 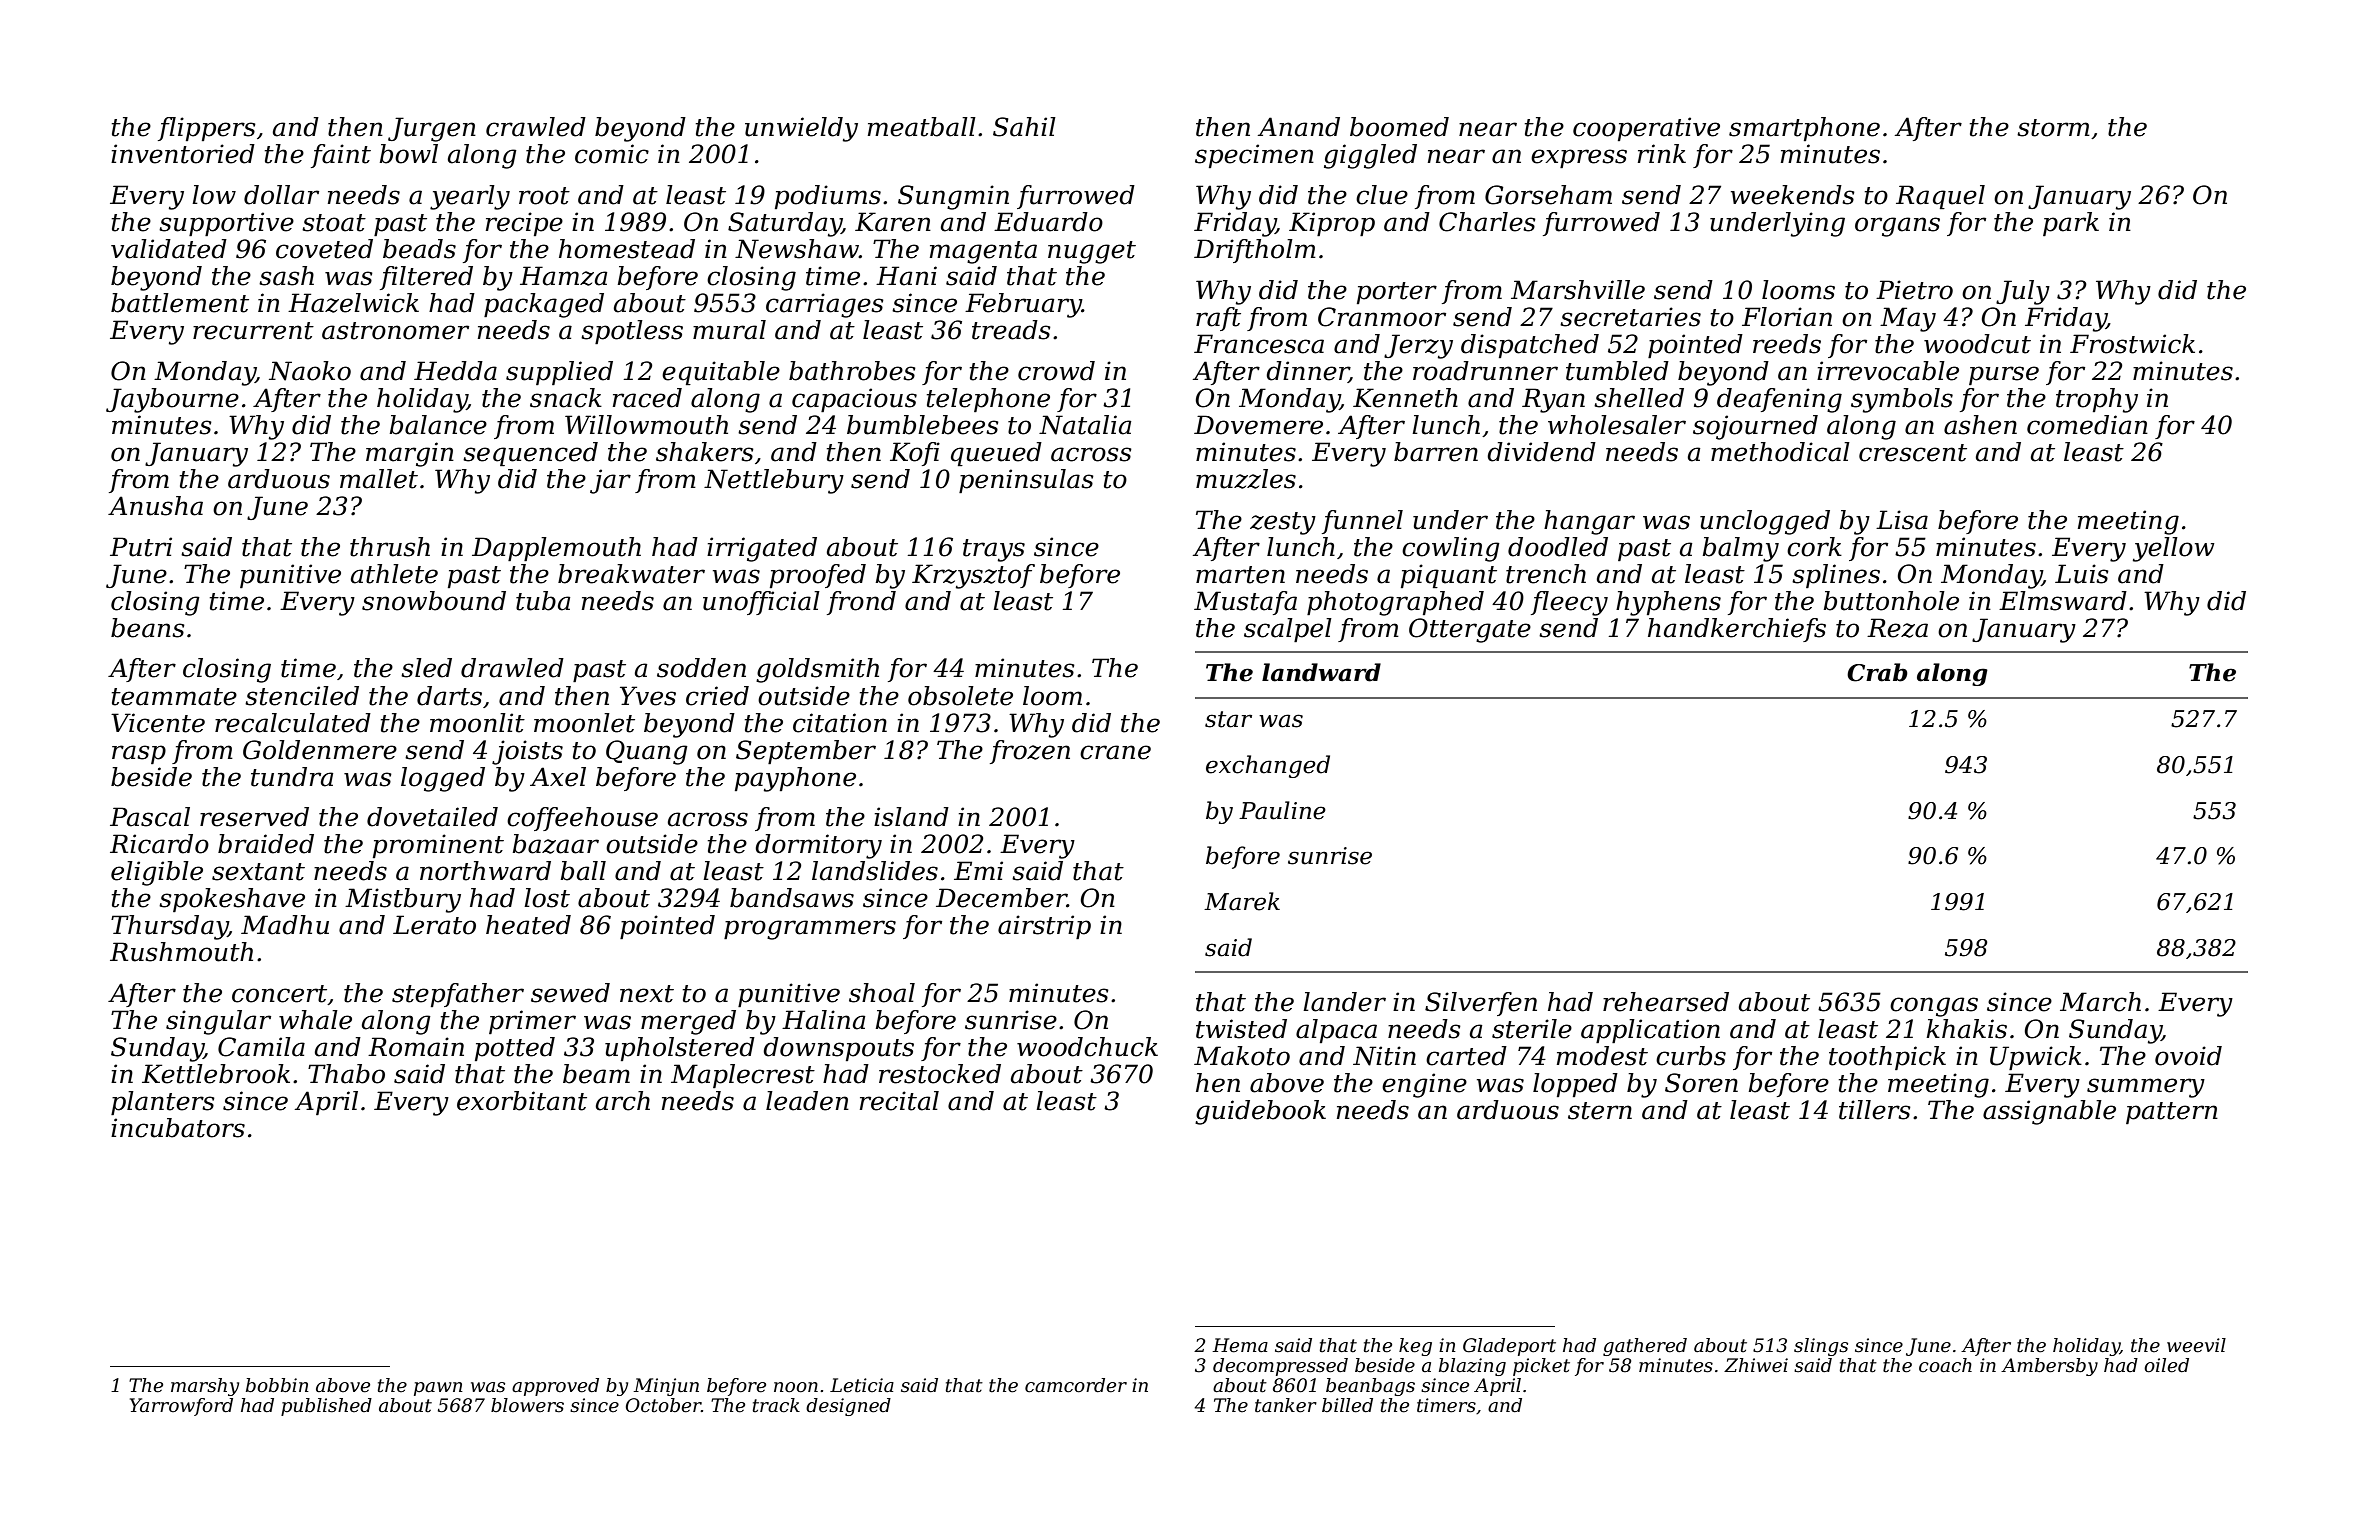 I want to click on blowers, so click(x=527, y=1405).
